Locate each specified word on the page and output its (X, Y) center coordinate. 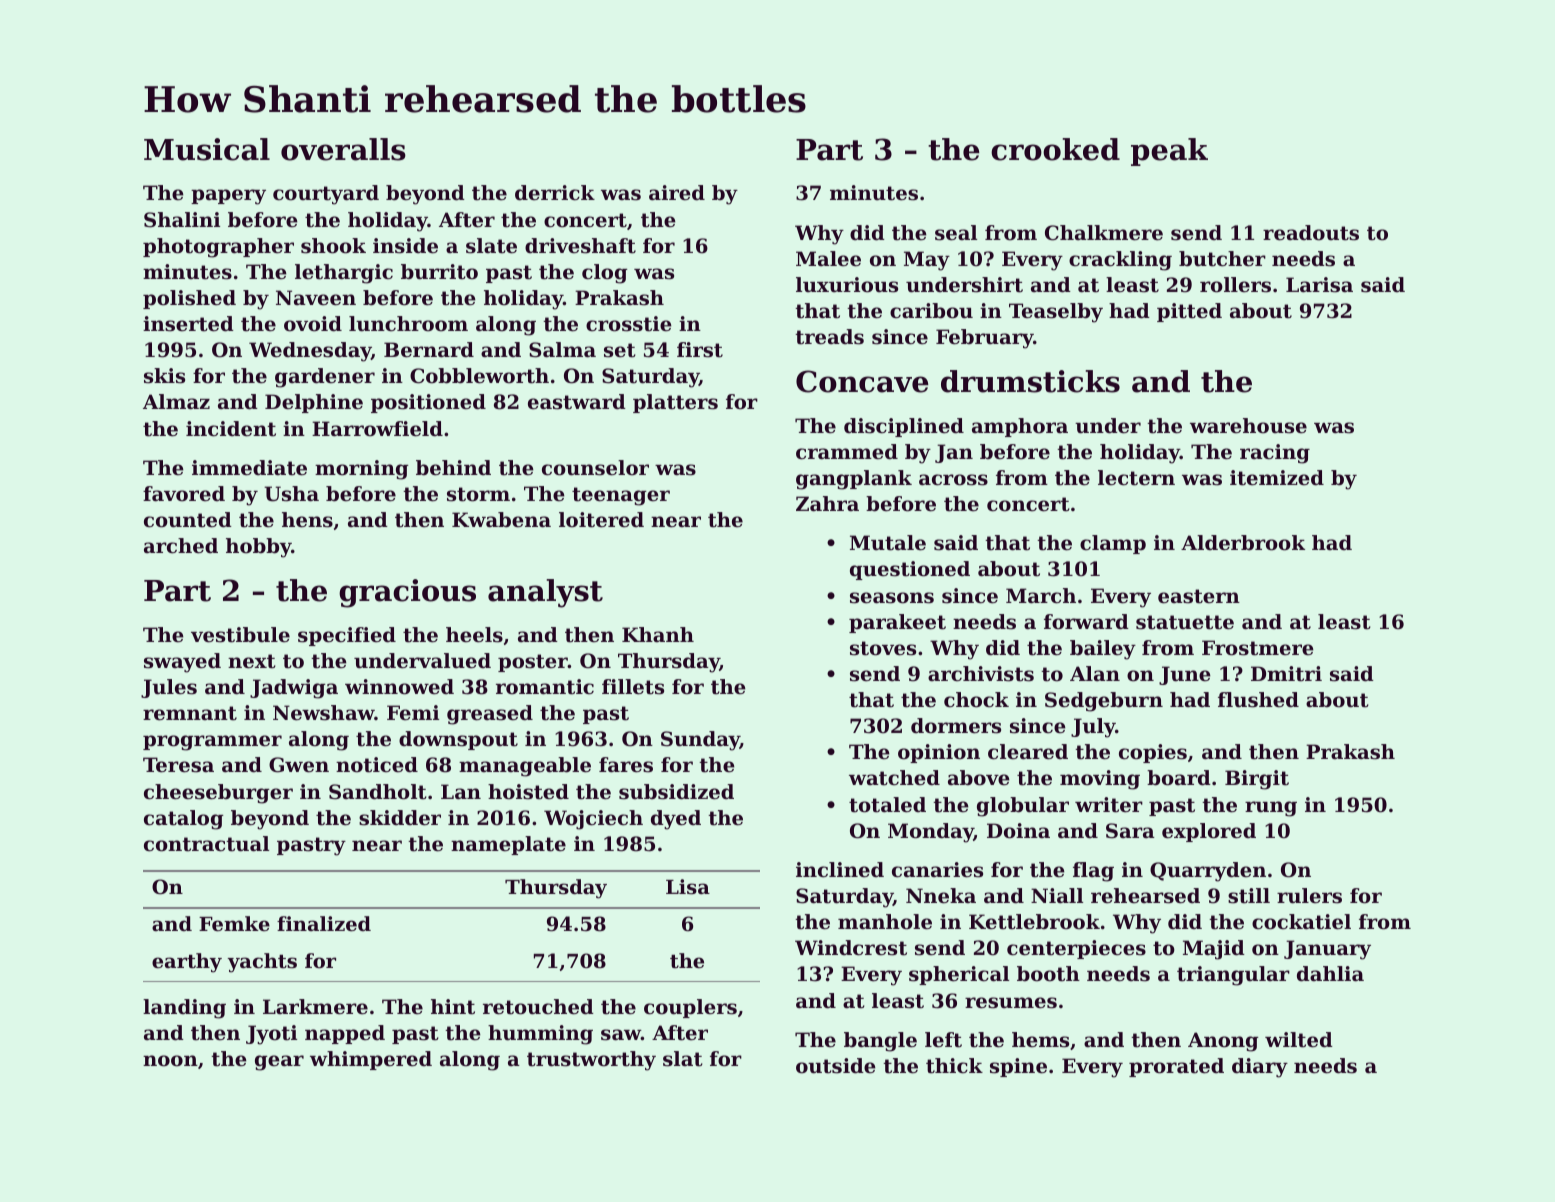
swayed (182, 663)
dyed (676, 820)
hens (307, 520)
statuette (1185, 622)
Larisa (1319, 285)
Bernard (429, 350)
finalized (324, 923)
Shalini (182, 220)
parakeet (897, 623)
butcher (1222, 259)
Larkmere (315, 1007)
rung (1271, 809)
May (927, 261)
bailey (1103, 650)
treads (829, 337)
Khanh (658, 634)
